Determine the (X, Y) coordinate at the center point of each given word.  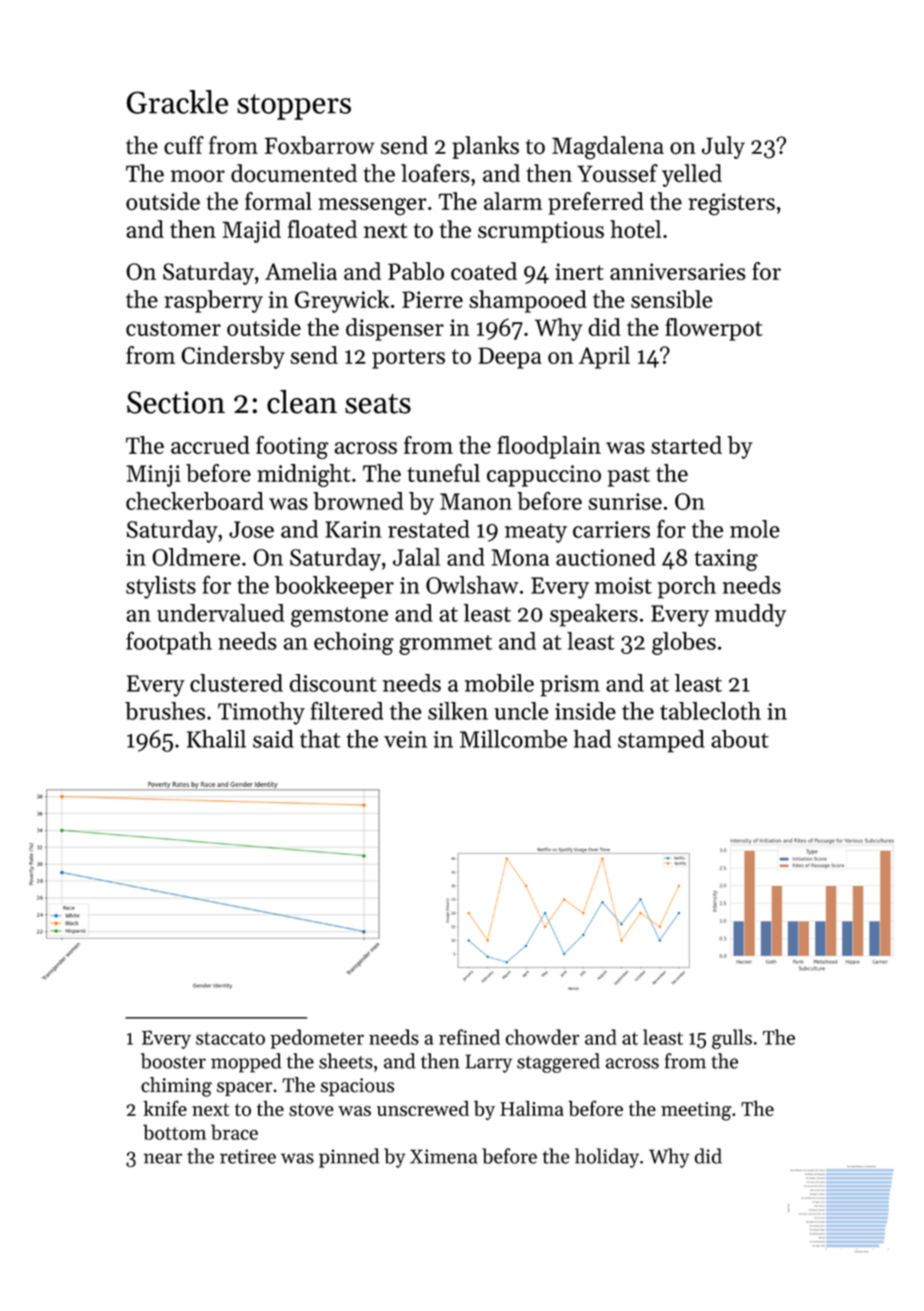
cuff (184, 145)
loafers (435, 173)
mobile (499, 683)
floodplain (549, 447)
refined (469, 1037)
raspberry (213, 301)
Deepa (509, 358)
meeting (696, 1111)
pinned (349, 1158)
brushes (165, 711)
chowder (542, 1037)
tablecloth (710, 711)
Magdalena (608, 148)
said (273, 738)
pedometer (317, 1039)
